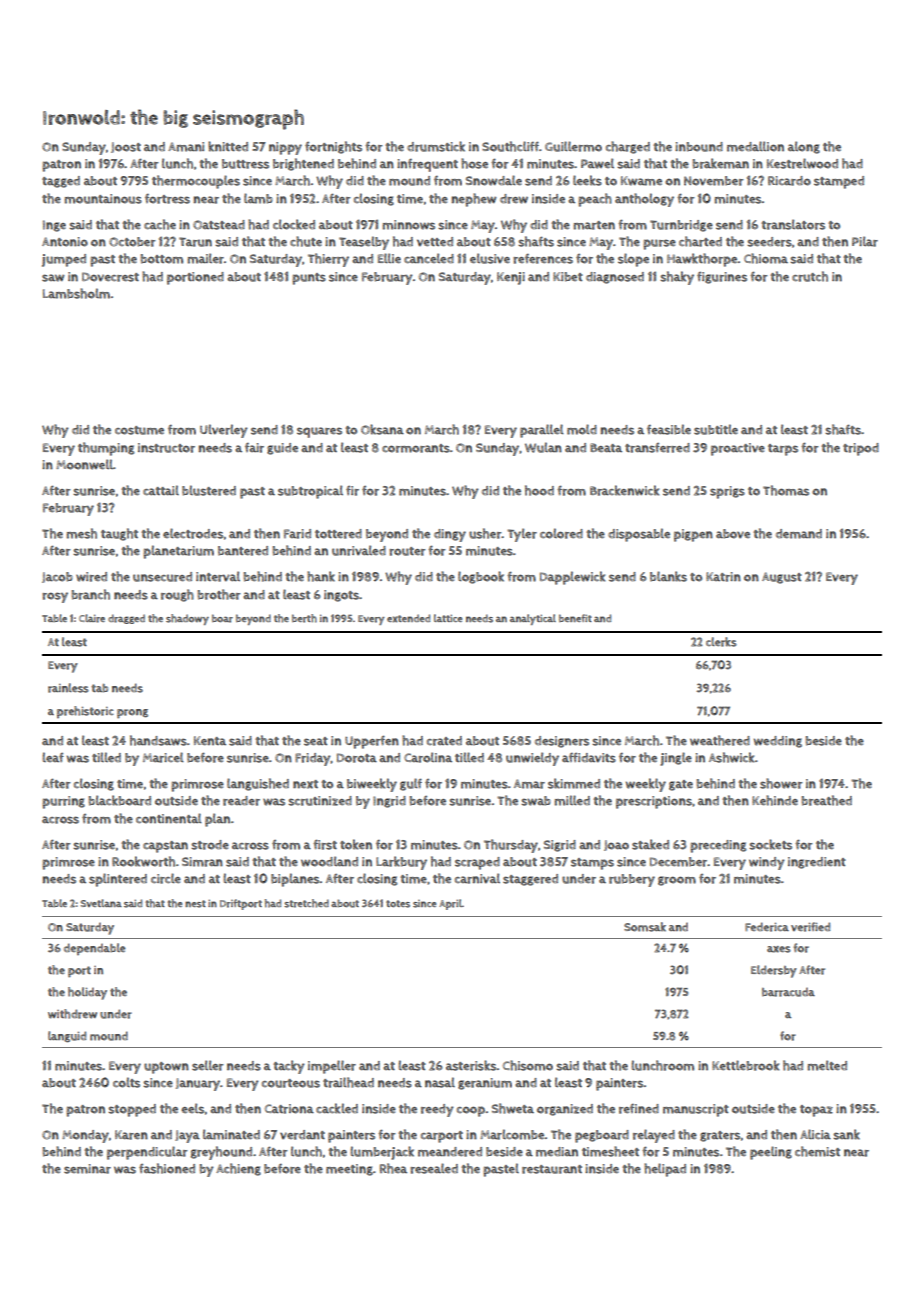 The height and width of the document is (1308, 924). I want to click on August, so click(782, 578).
